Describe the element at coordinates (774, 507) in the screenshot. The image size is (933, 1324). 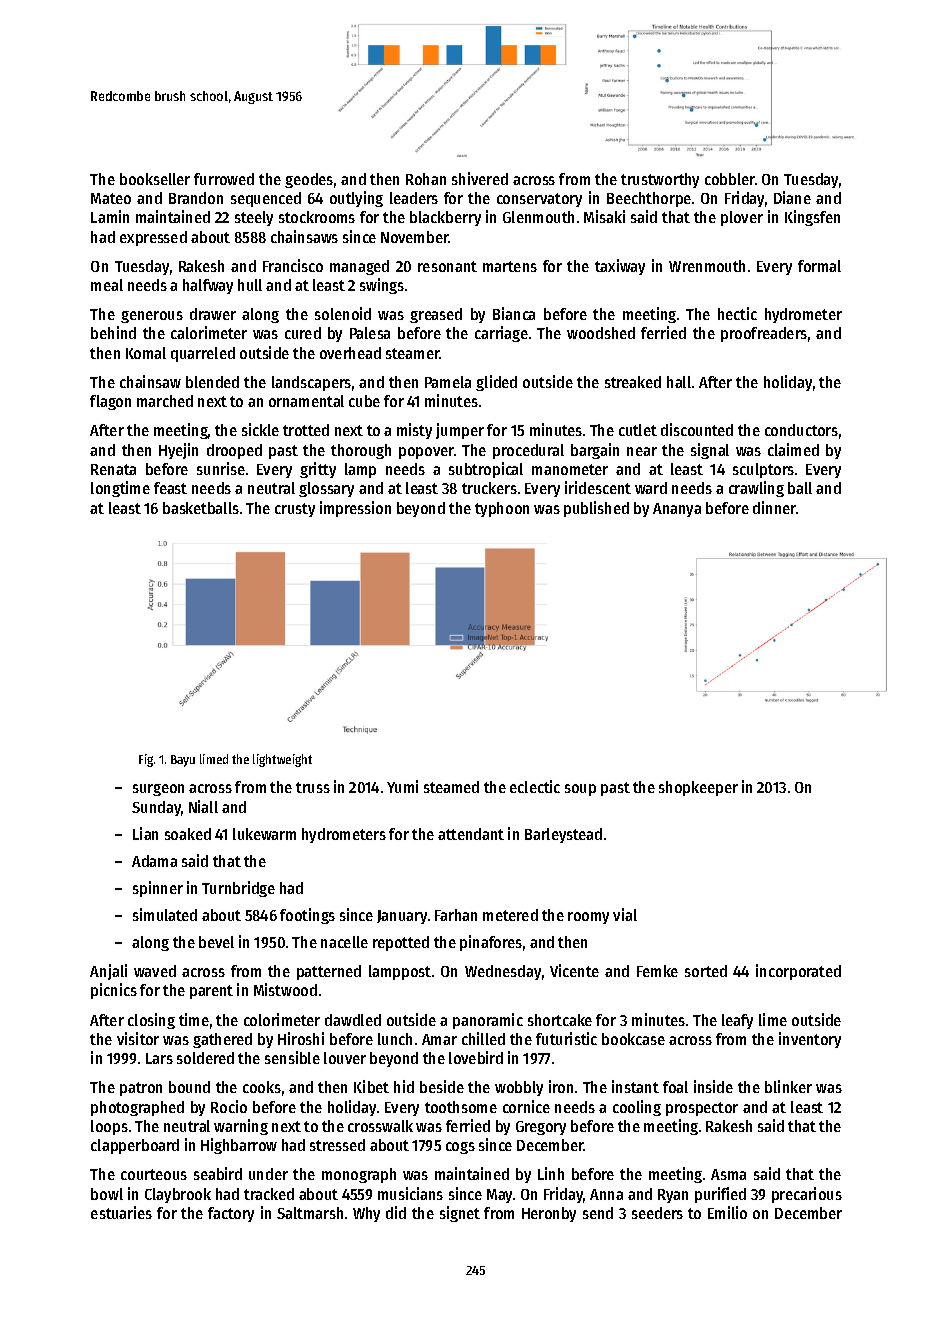
I see `dinner` at that location.
